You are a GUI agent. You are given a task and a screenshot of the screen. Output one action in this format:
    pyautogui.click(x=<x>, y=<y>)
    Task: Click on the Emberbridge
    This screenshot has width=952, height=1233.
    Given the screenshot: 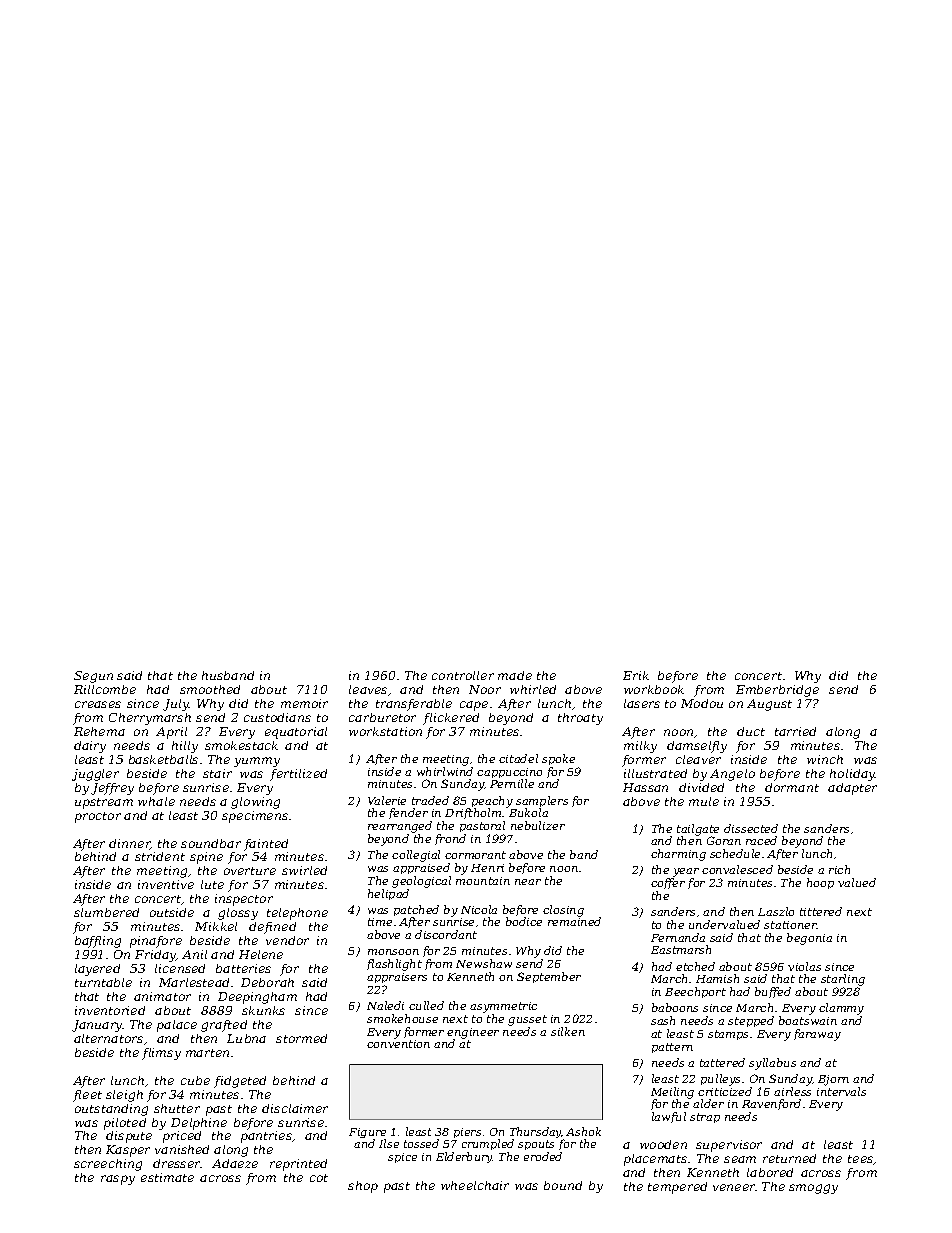 What is the action you would take?
    pyautogui.click(x=777, y=691)
